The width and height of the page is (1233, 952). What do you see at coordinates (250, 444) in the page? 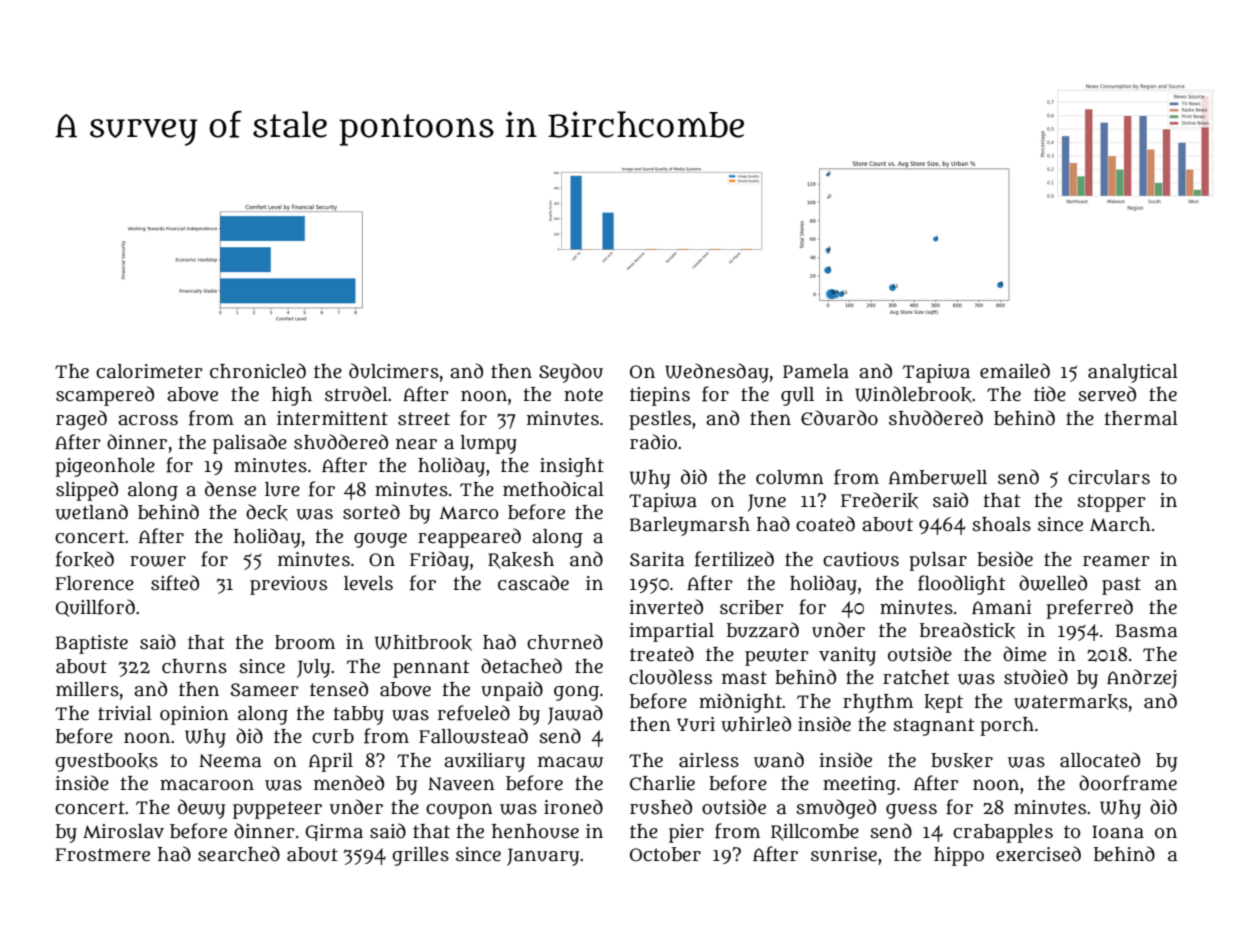
I see `palisade` at bounding box center [250, 444].
